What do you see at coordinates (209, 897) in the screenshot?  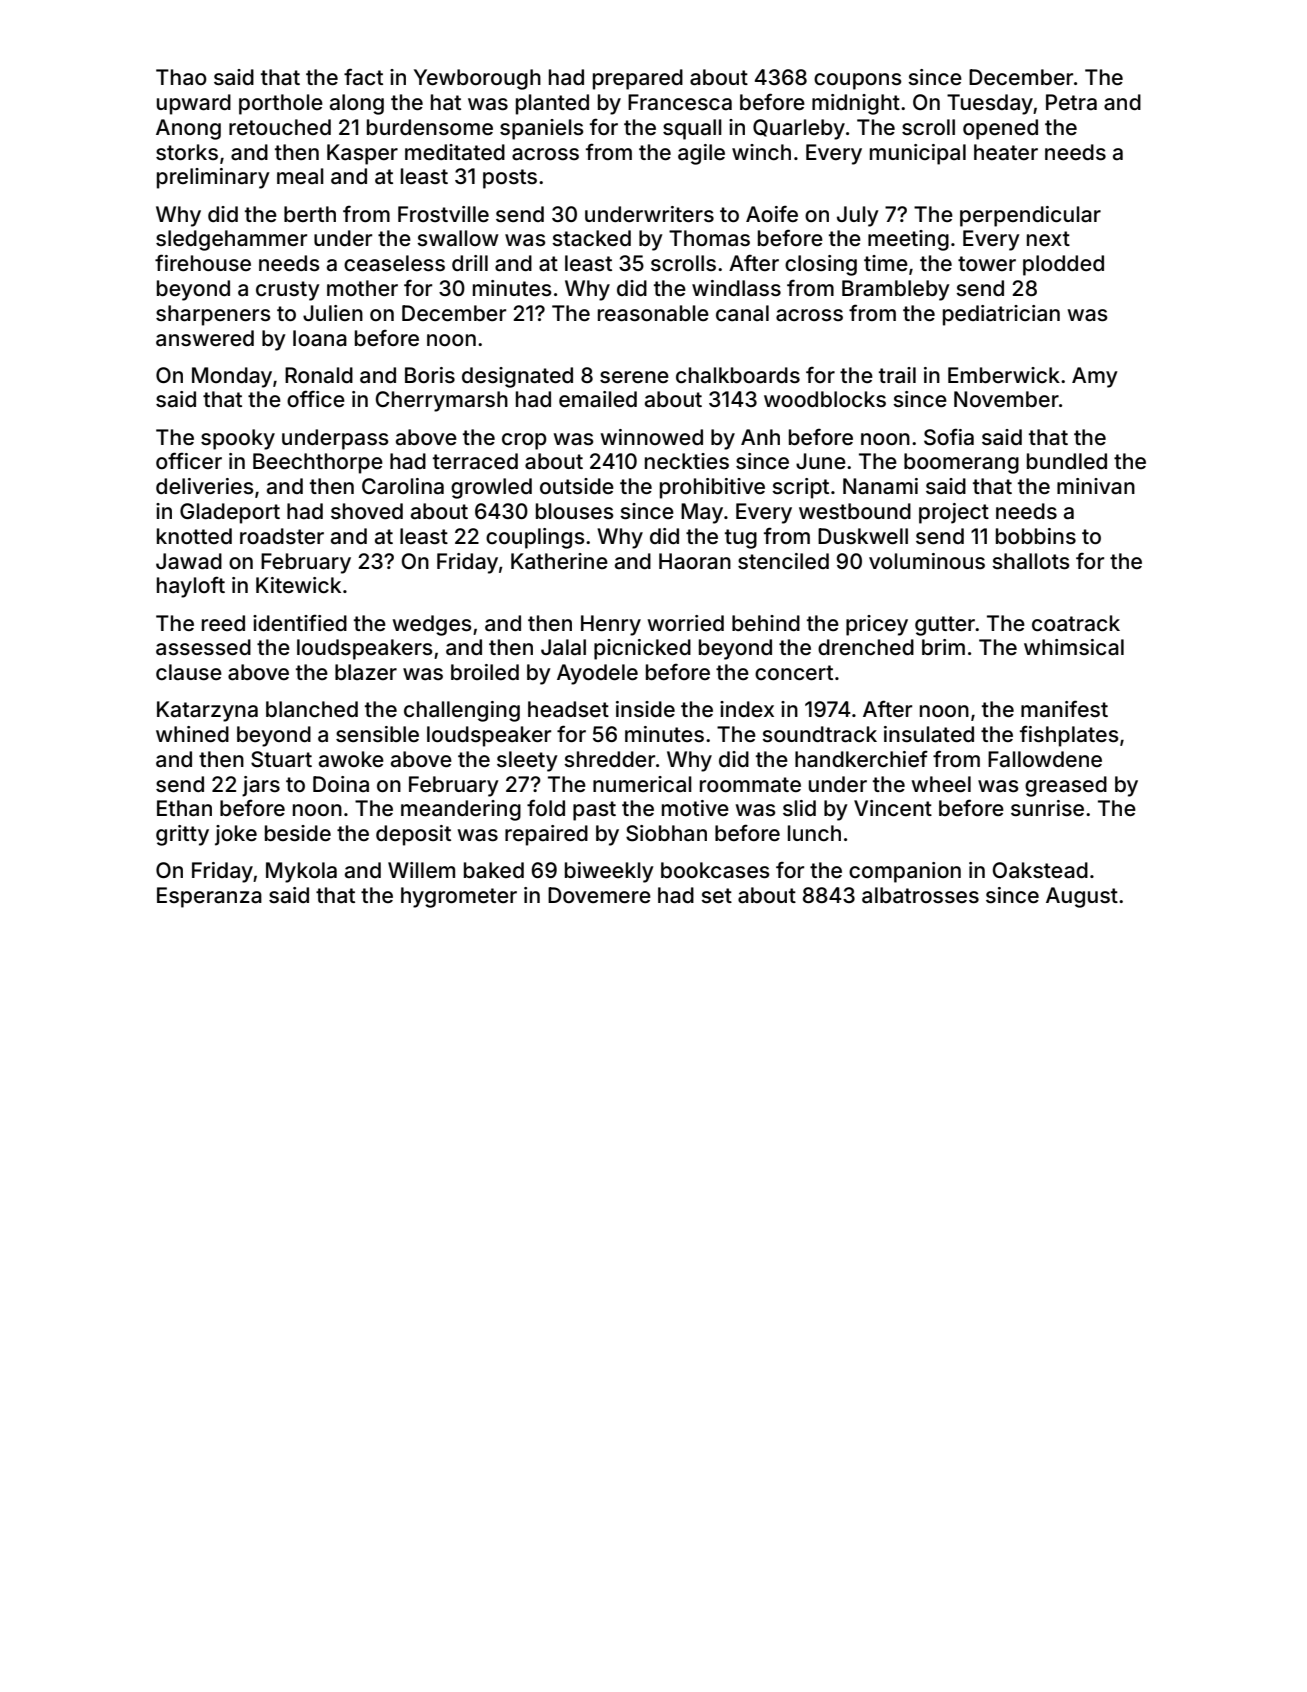 I see `Esperanza` at bounding box center [209, 897].
